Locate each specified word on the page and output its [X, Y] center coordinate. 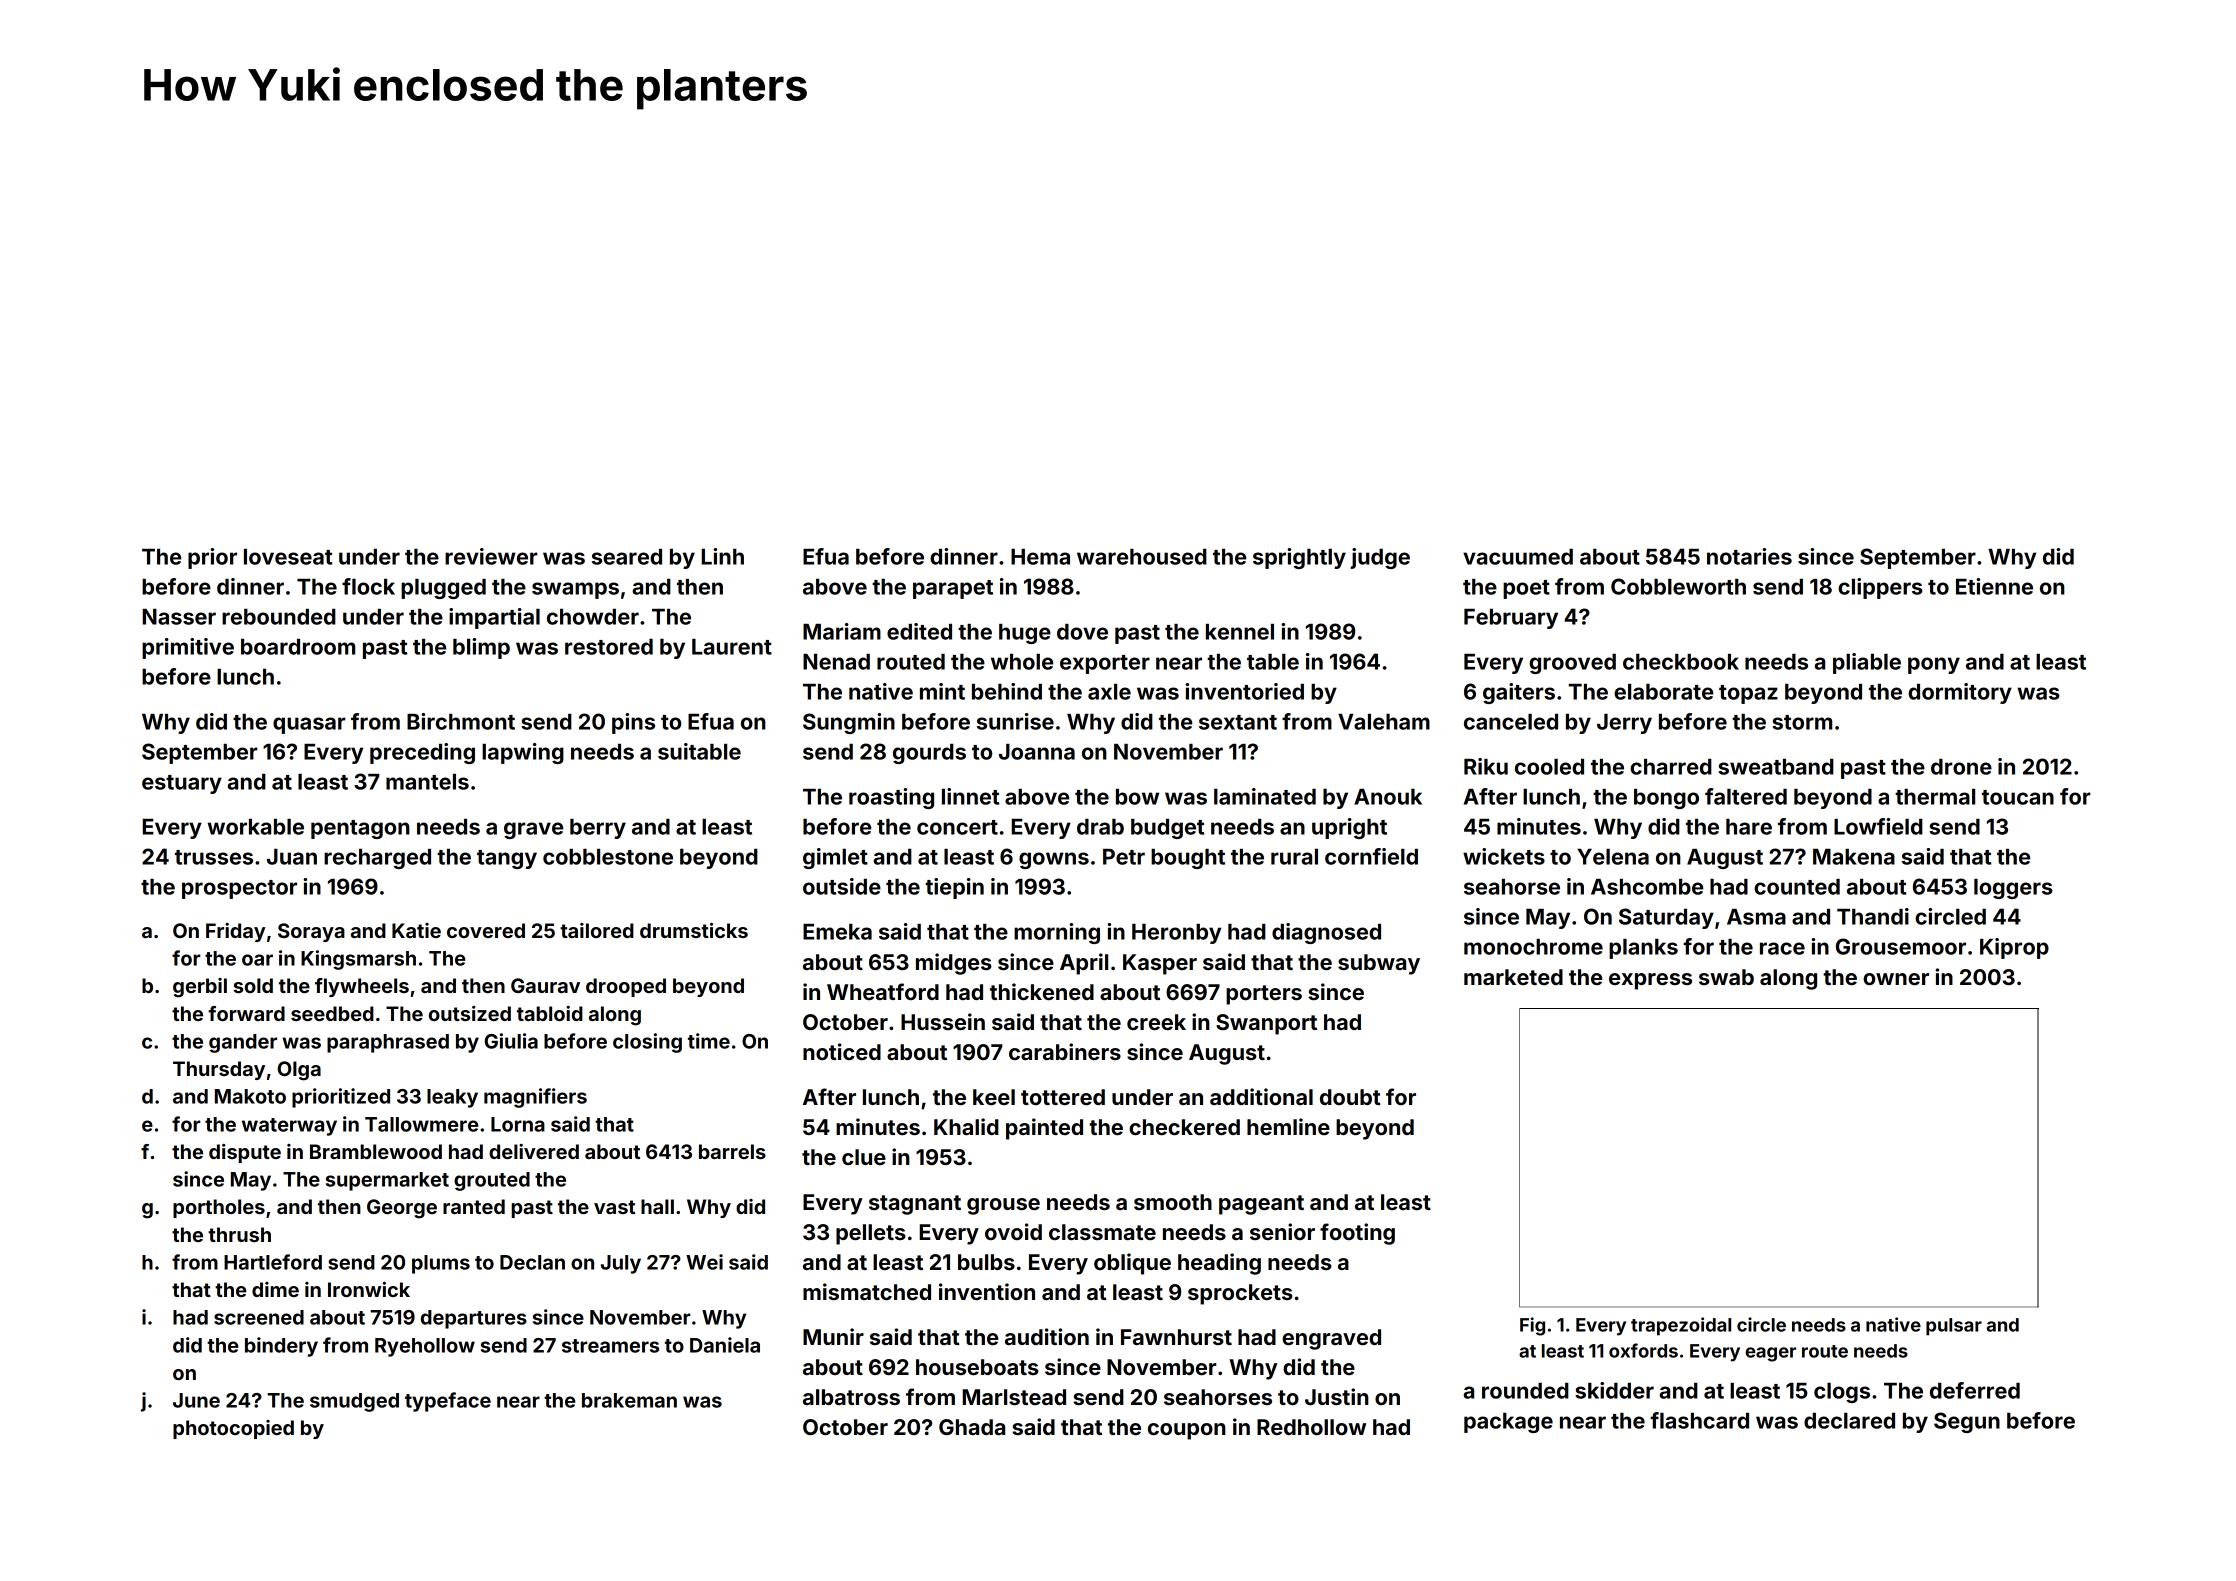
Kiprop [2014, 948]
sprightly [1299, 558]
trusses [214, 857]
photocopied [233, 1429]
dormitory [1960, 693]
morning [1057, 933]
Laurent [732, 647]
